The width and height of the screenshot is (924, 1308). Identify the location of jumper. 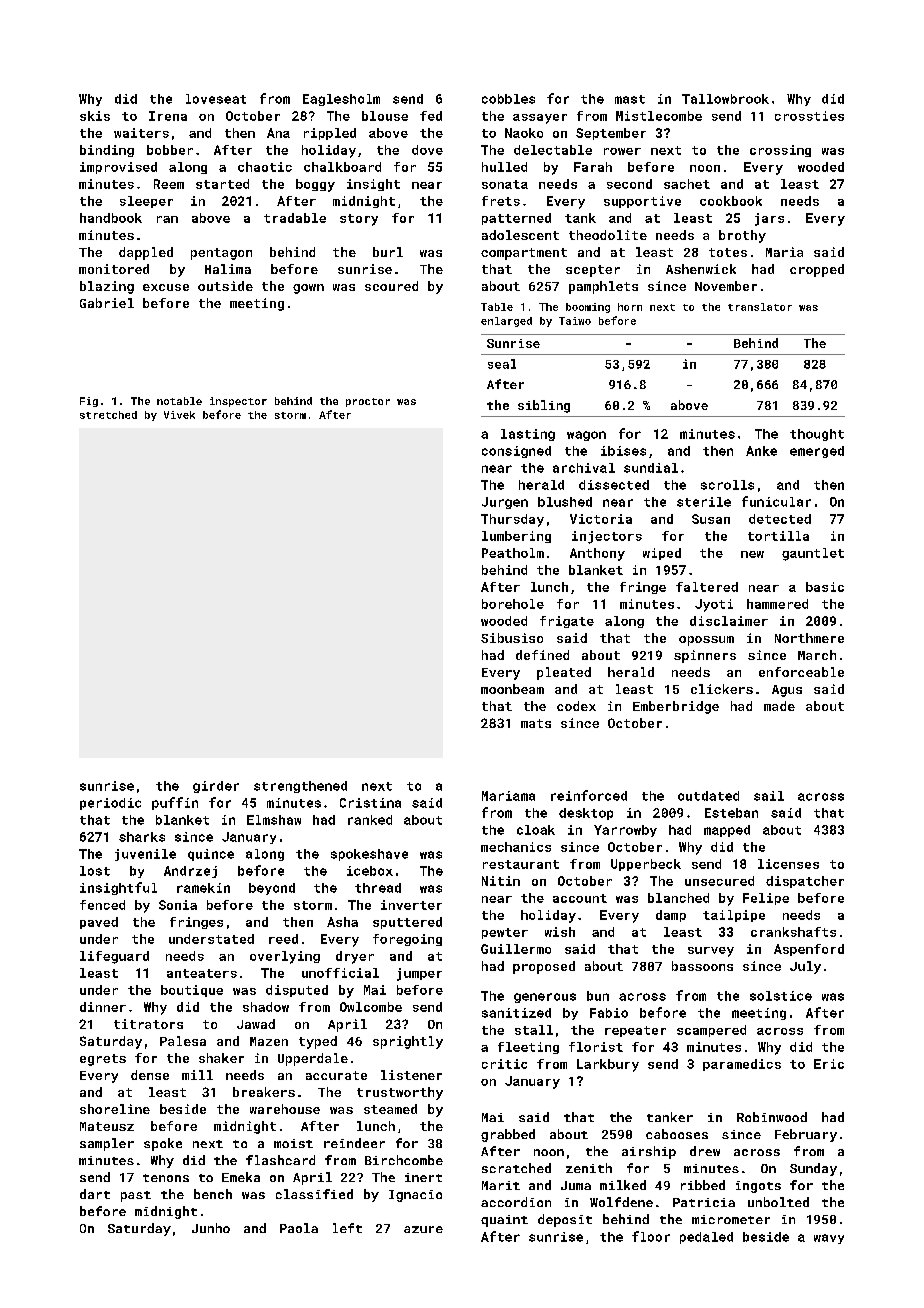
(419, 974).
